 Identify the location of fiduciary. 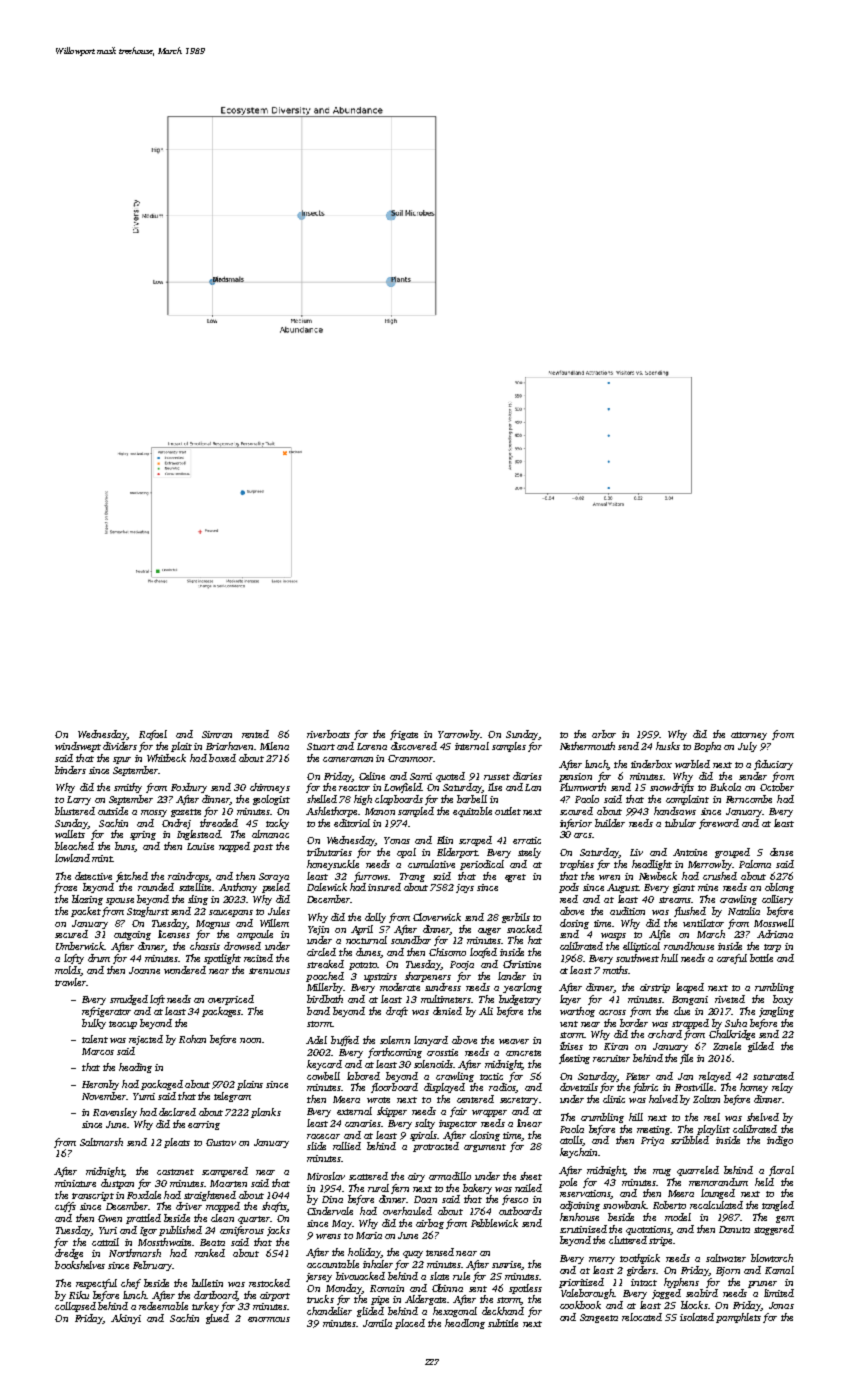
(773, 765).
